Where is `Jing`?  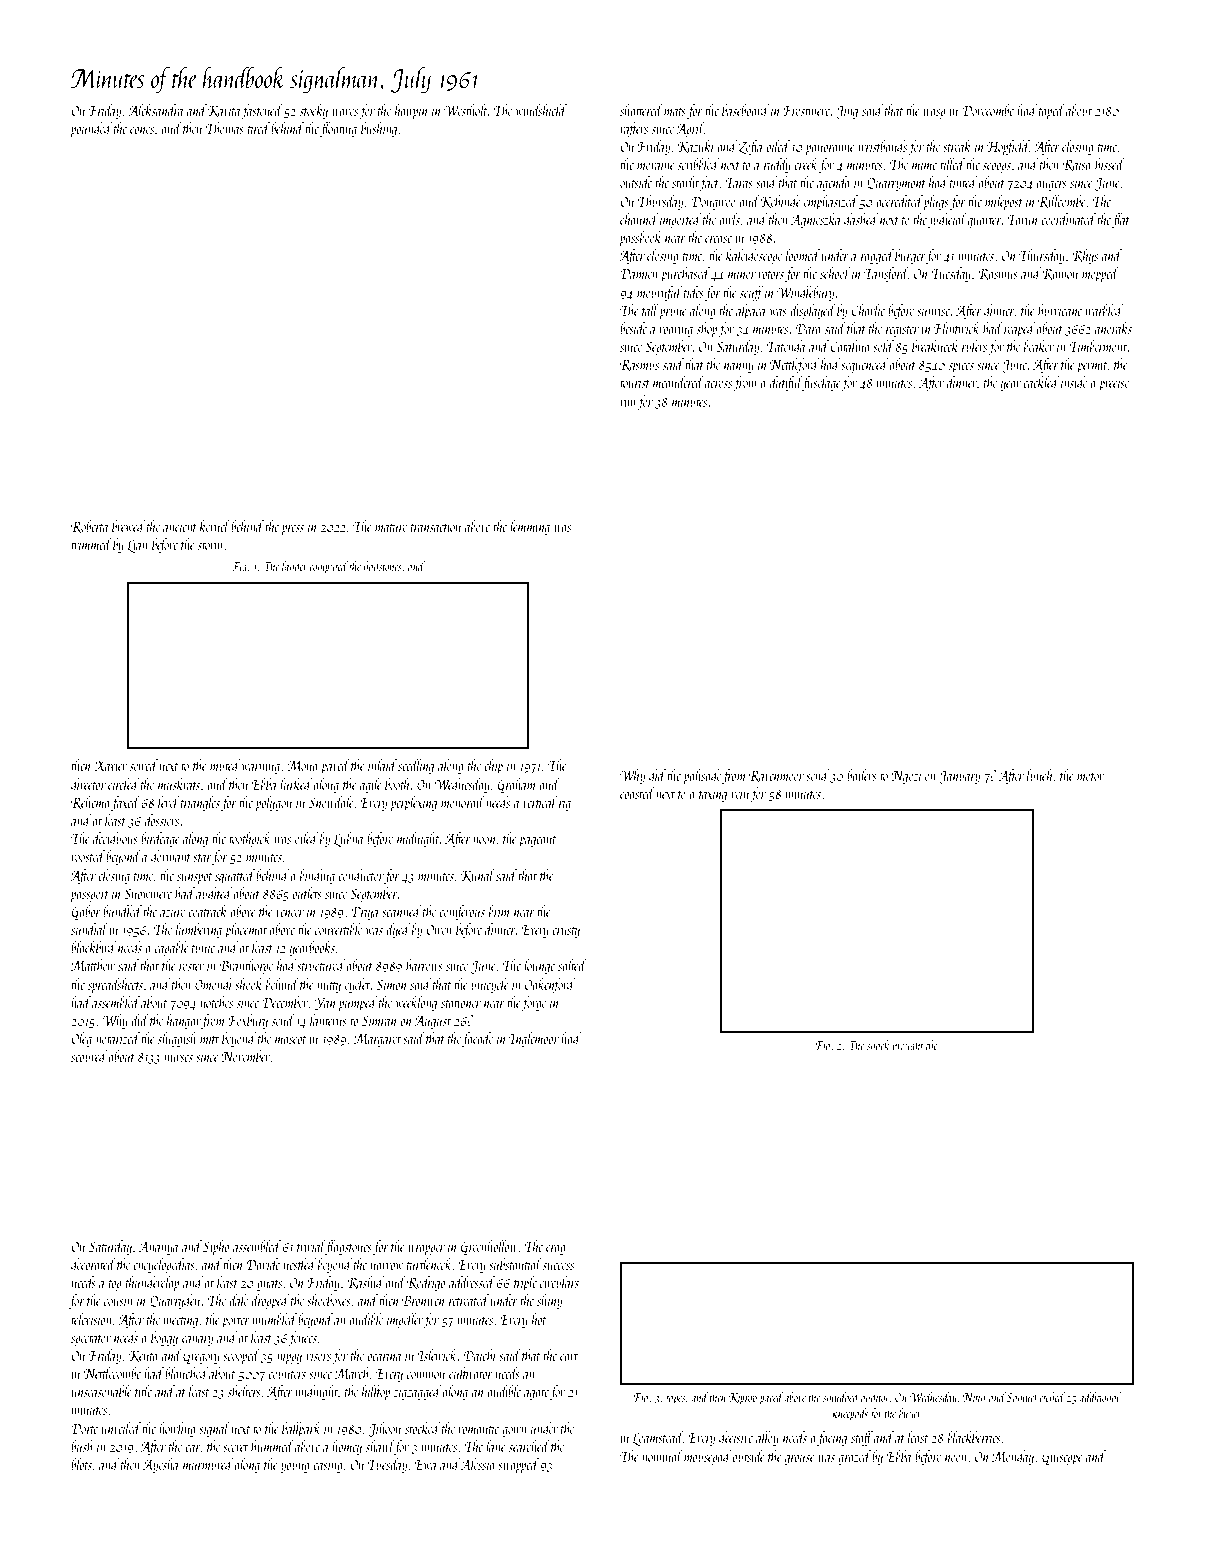
Jing is located at coordinates (847, 112).
